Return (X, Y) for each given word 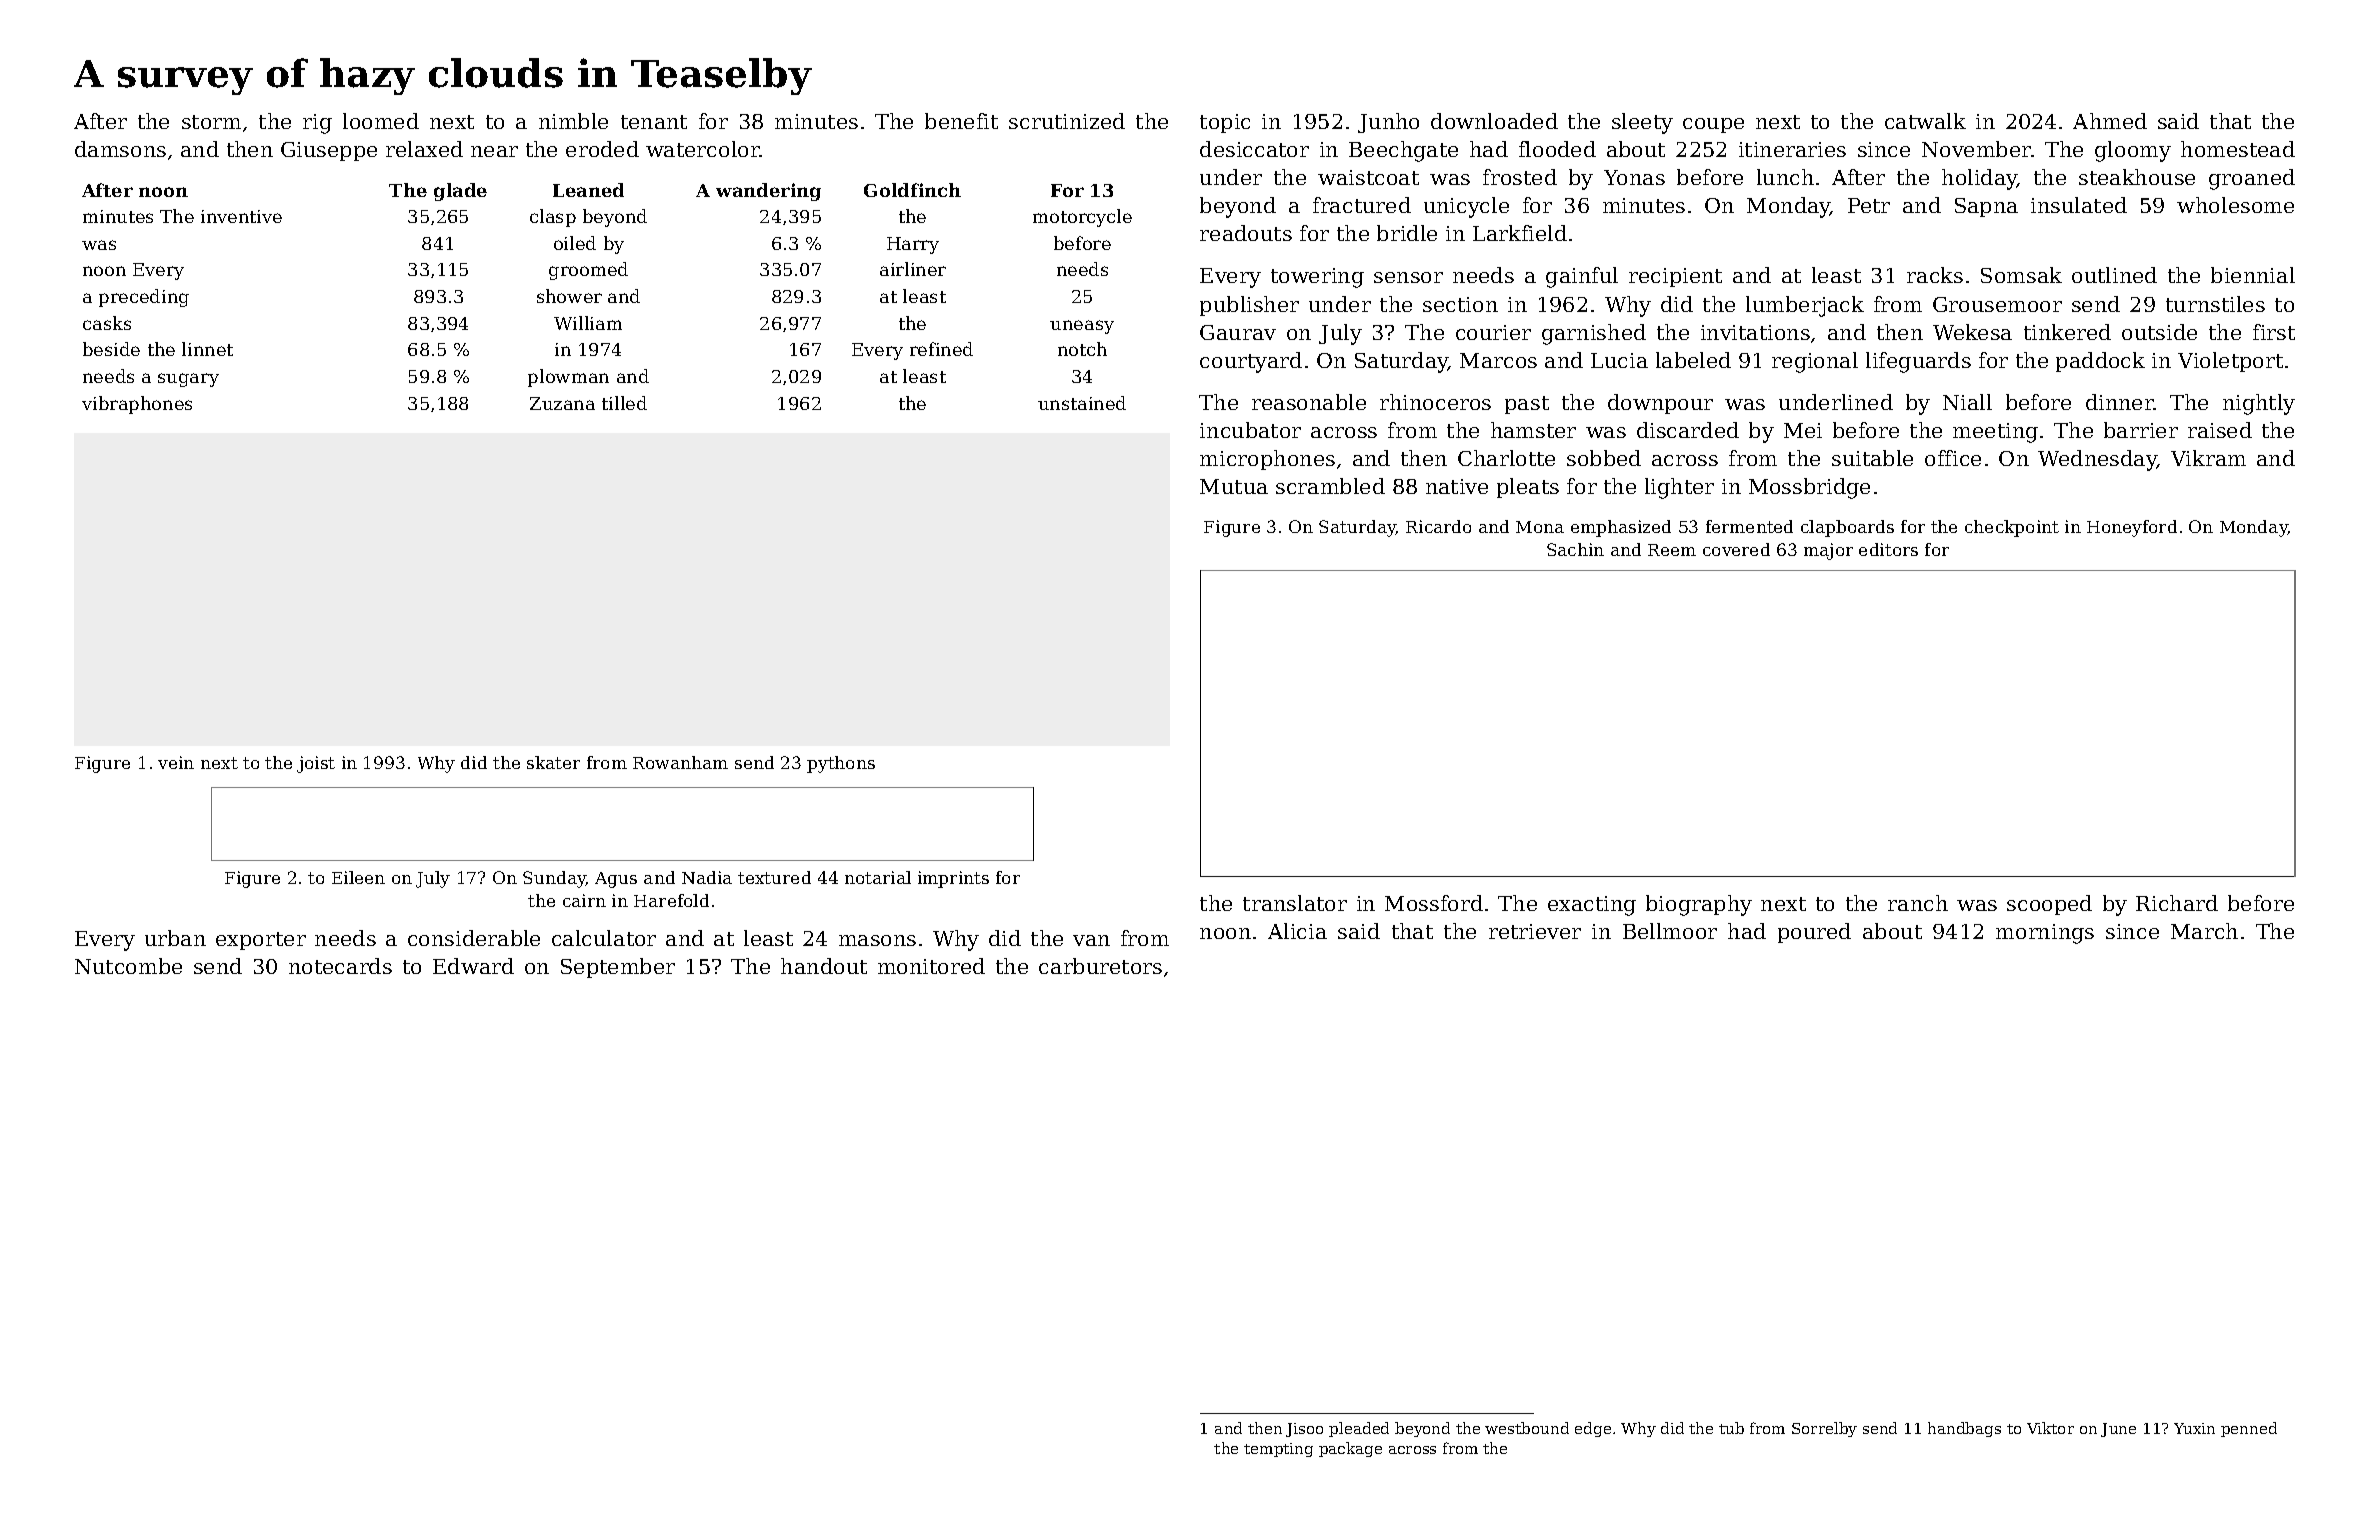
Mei (1803, 430)
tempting (1278, 1450)
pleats (1528, 488)
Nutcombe (128, 966)
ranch (1918, 903)
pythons (841, 764)
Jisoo (1304, 1430)
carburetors (1100, 966)
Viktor (2050, 1428)
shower (569, 296)
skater (553, 762)
